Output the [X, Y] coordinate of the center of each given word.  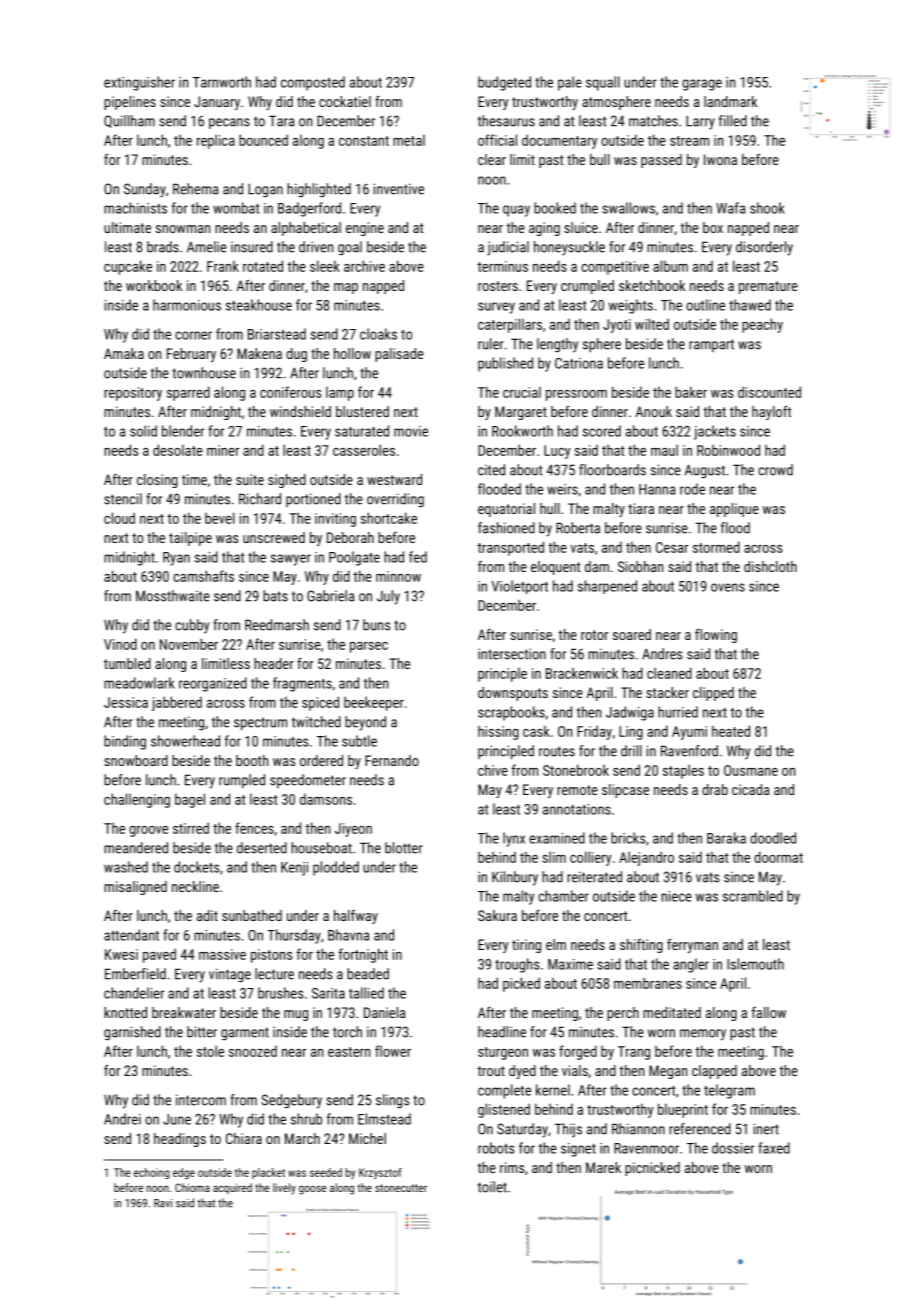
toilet [492, 1187]
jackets [715, 432]
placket [268, 1173]
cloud [119, 518]
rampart [711, 345]
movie [411, 431]
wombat [236, 208]
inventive [399, 189]
